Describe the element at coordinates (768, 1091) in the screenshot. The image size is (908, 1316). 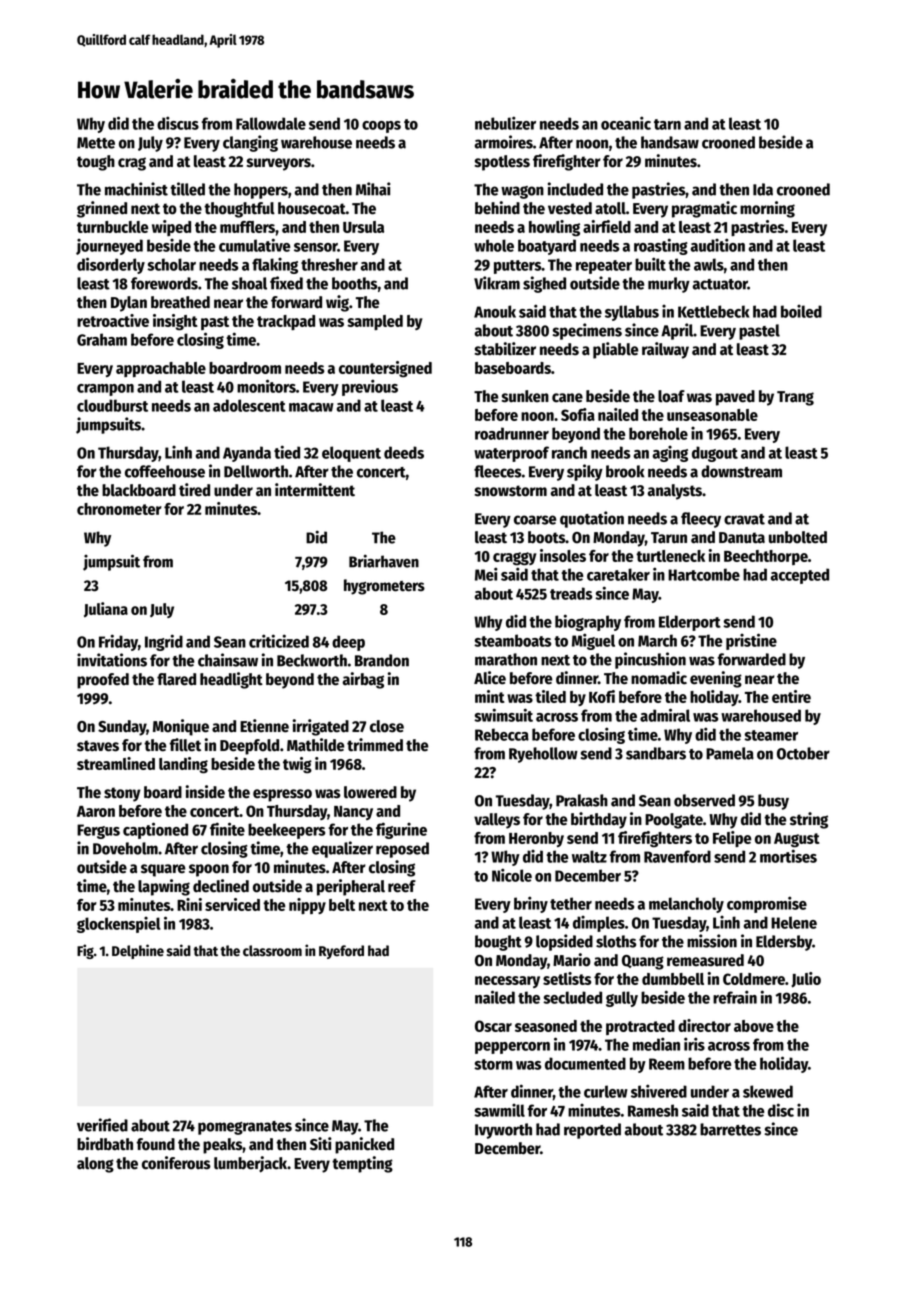
I see `skewed` at that location.
